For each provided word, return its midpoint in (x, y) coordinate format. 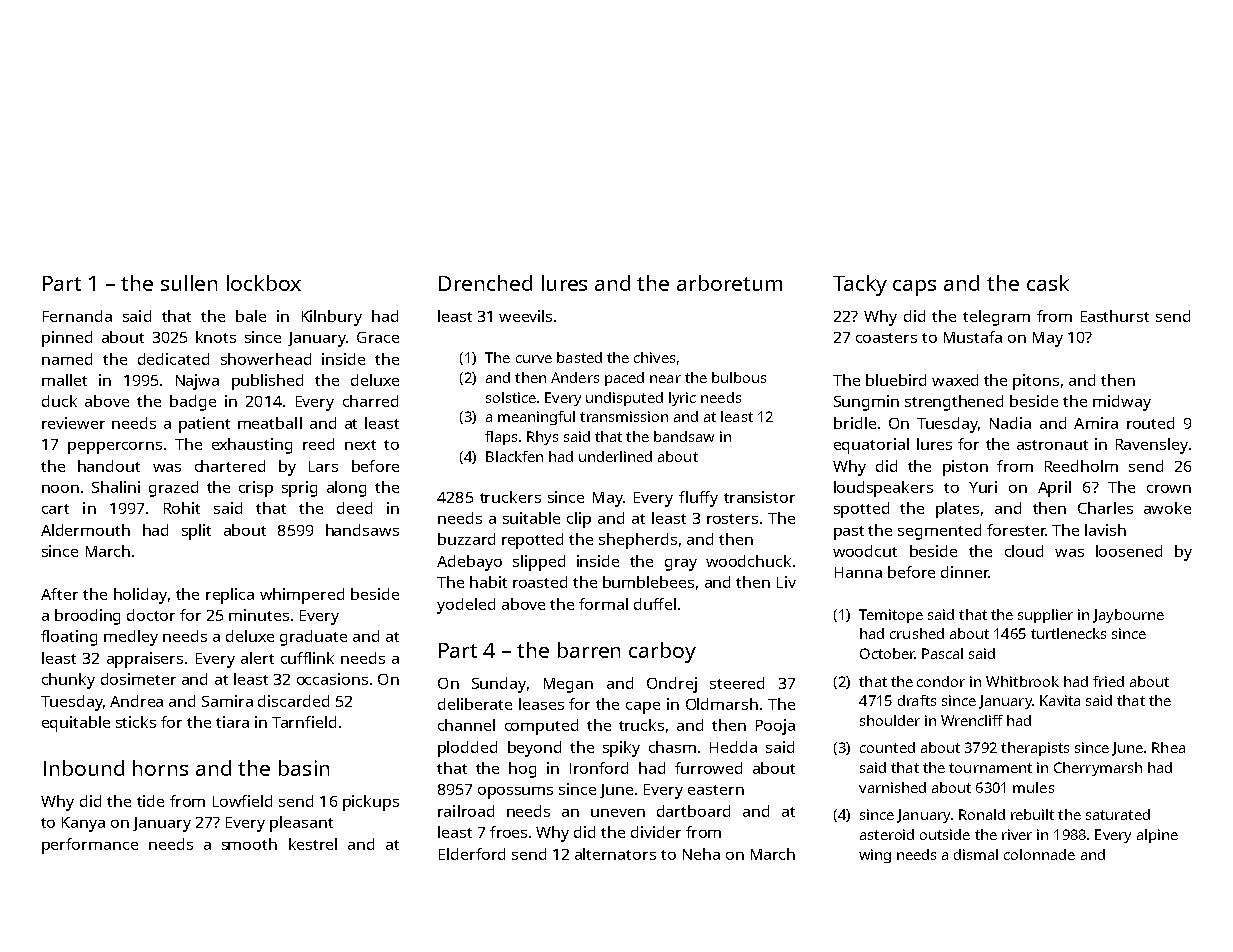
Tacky (860, 285)
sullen (189, 283)
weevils (525, 316)
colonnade (1039, 854)
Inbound (84, 768)
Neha (701, 854)
